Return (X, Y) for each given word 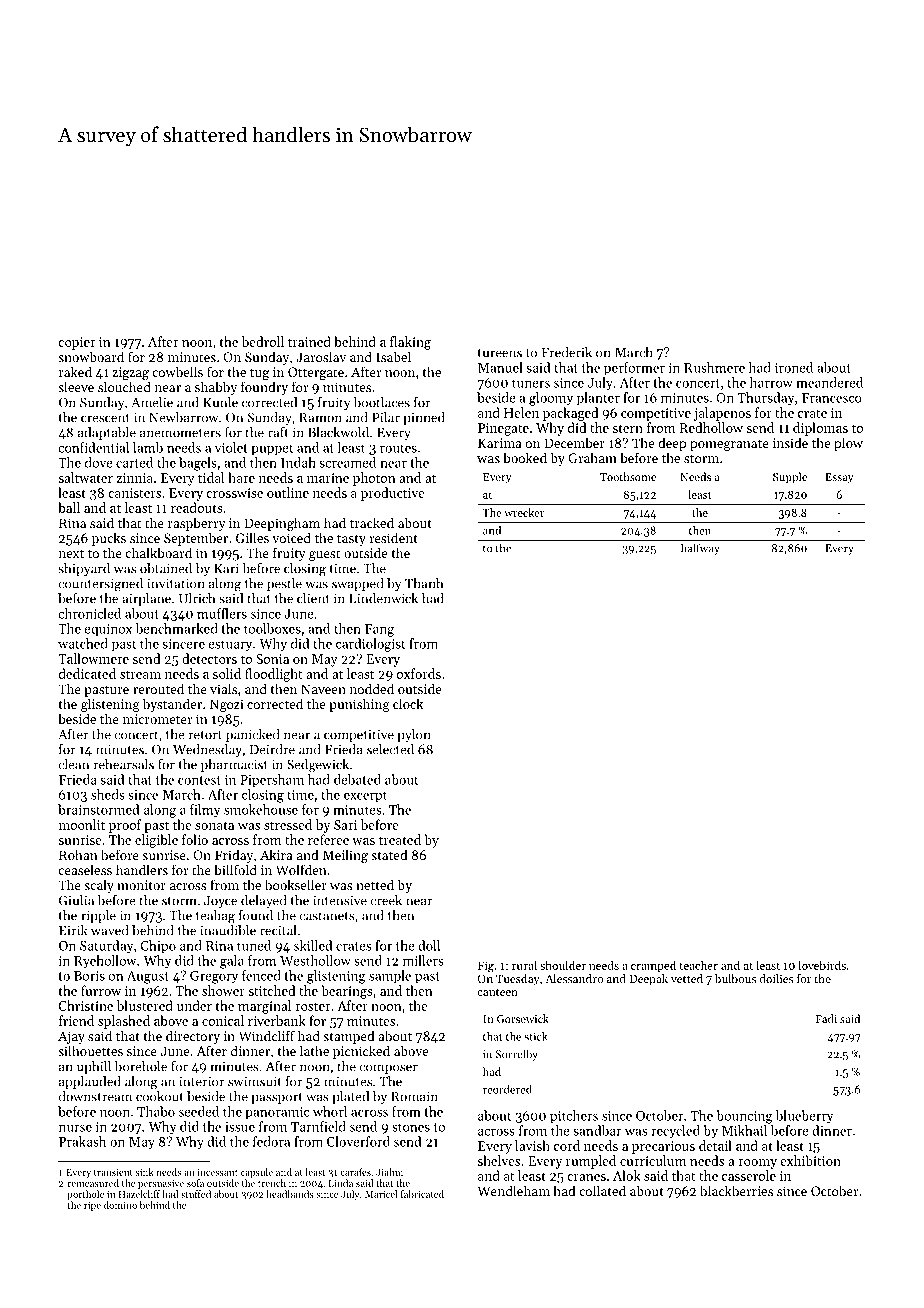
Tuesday (517, 980)
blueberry (805, 1117)
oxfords (419, 673)
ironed (794, 367)
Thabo (156, 1111)
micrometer (157, 719)
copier (76, 343)
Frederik (567, 352)
